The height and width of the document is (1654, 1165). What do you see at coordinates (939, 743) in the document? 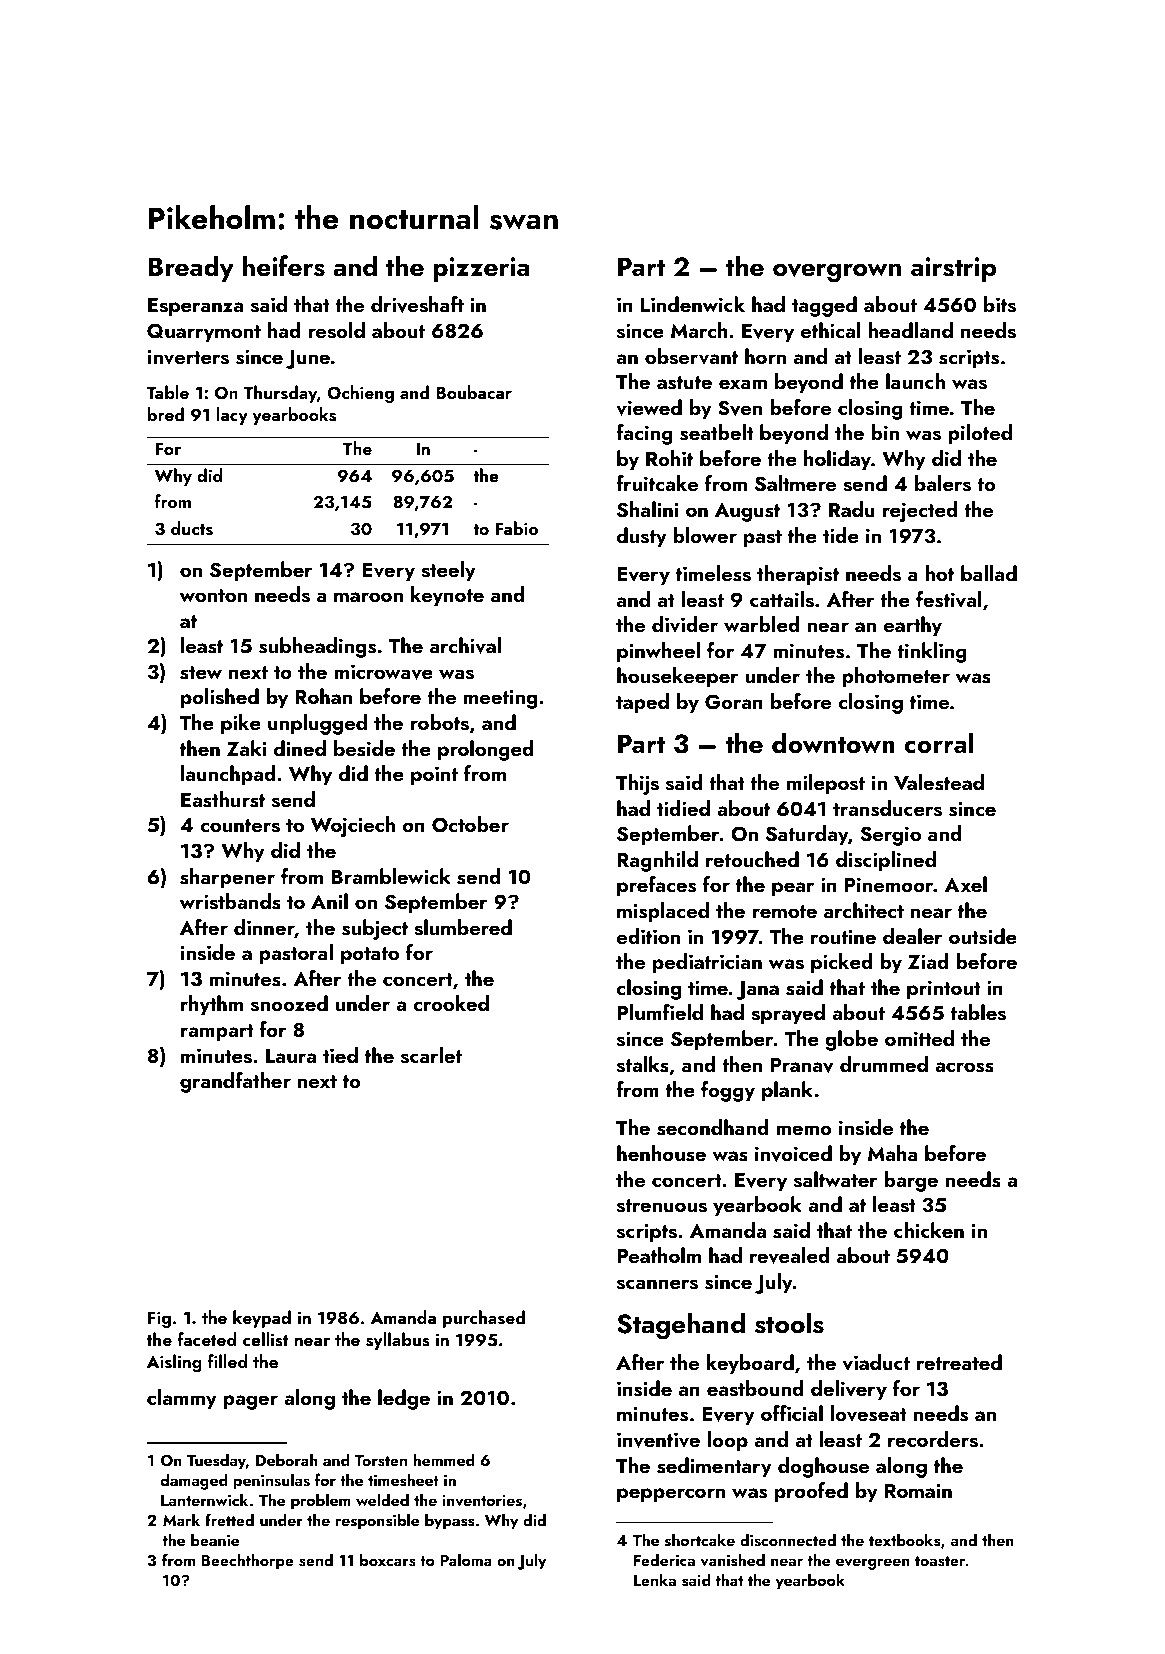
I see `corral` at bounding box center [939, 743].
